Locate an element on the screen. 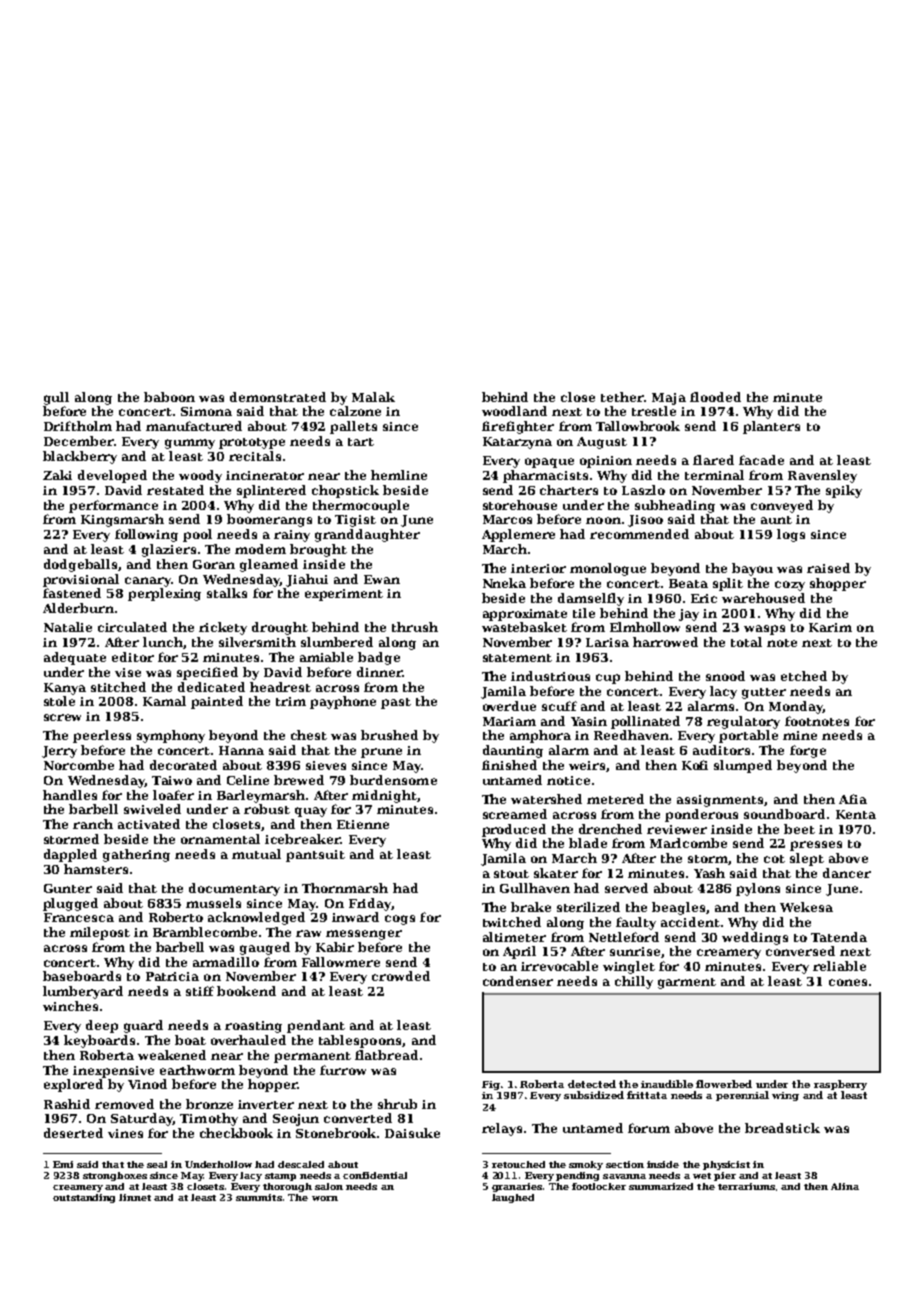 This screenshot has width=924, height=1308. industrious is located at coordinates (550, 676).
